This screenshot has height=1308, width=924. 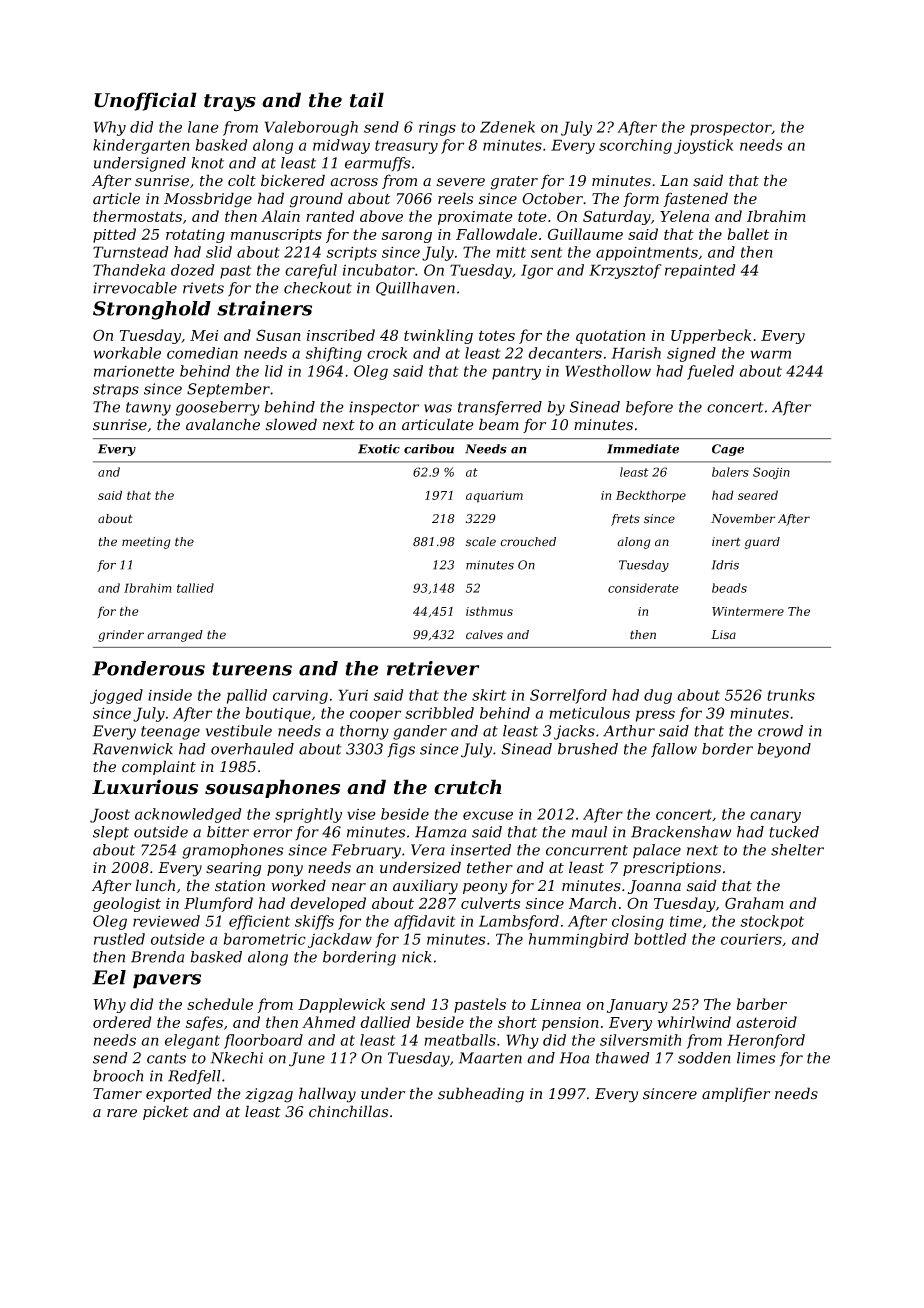 What do you see at coordinates (481, 1095) in the screenshot?
I see `subheading` at bounding box center [481, 1095].
